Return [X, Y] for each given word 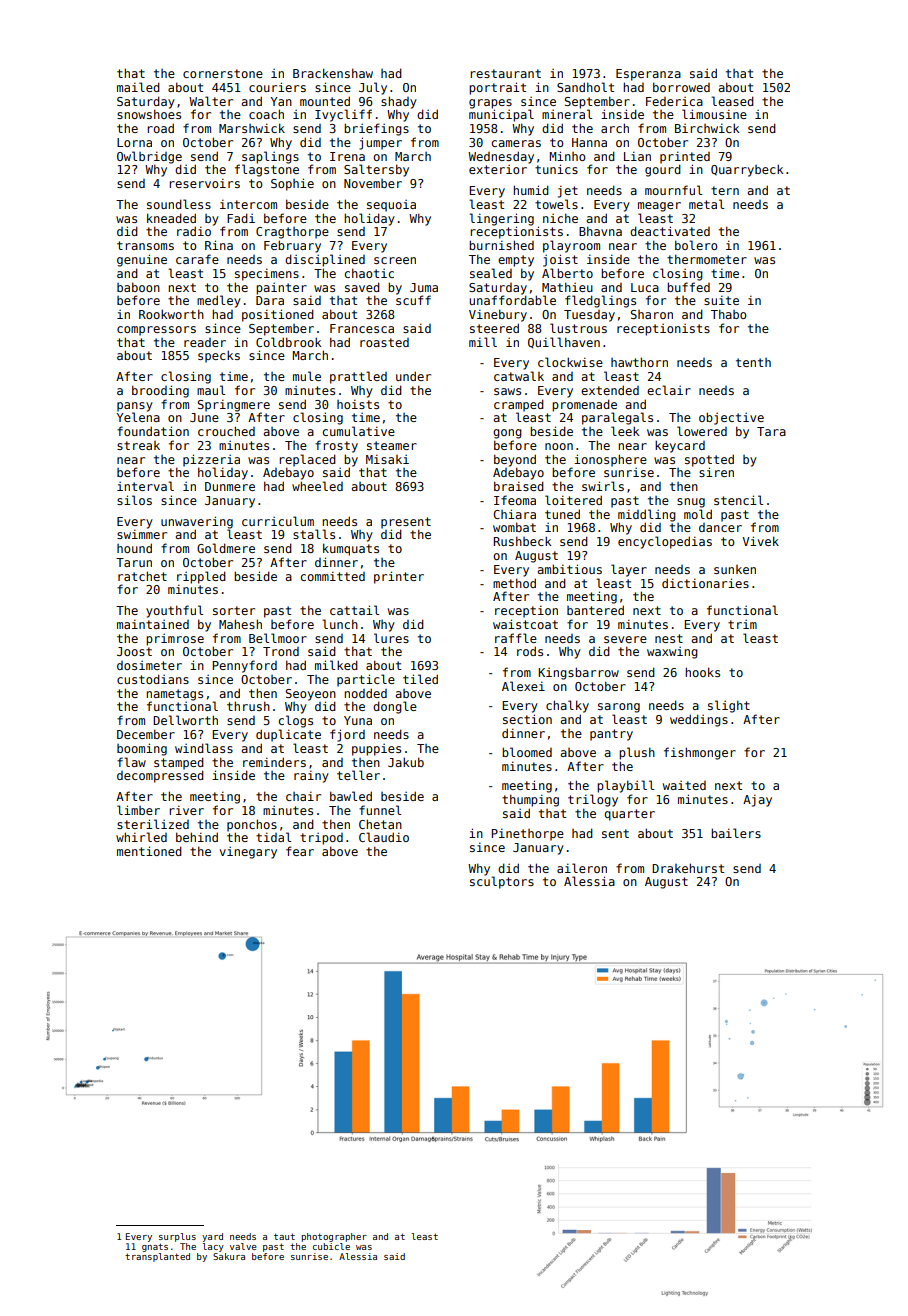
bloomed [527, 752]
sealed [491, 273]
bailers [736, 833]
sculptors [502, 882]
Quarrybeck [747, 170]
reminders [274, 762]
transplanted [157, 1257]
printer [399, 577]
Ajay [757, 800]
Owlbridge [149, 157]
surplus [177, 1237]
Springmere [234, 405]
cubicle [331, 1246]
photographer [334, 1237]
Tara [771, 431]
